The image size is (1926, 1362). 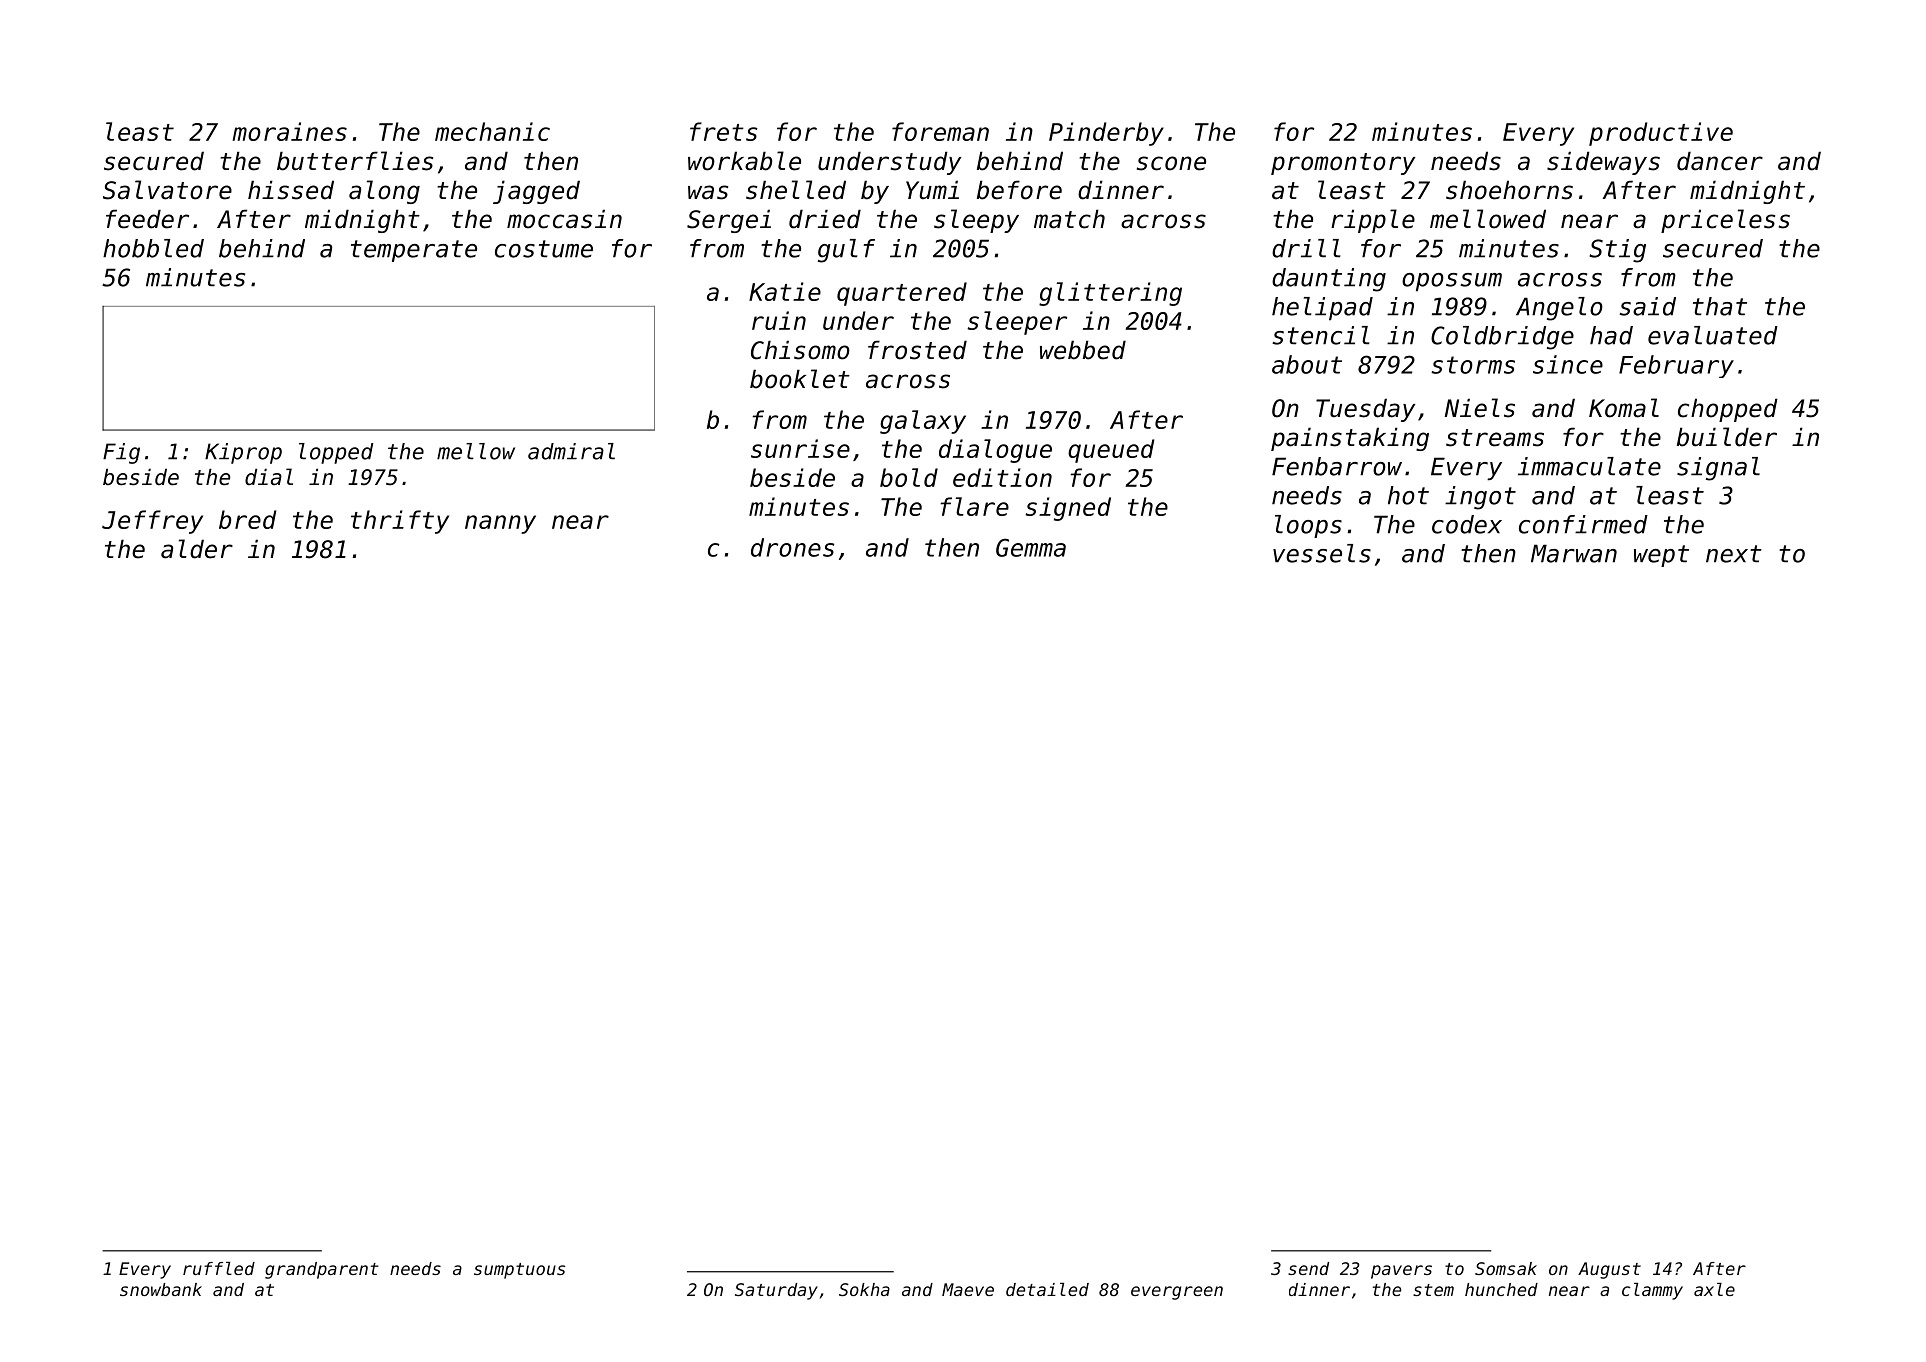 What do you see at coordinates (1611, 335) in the screenshot?
I see `had` at bounding box center [1611, 335].
